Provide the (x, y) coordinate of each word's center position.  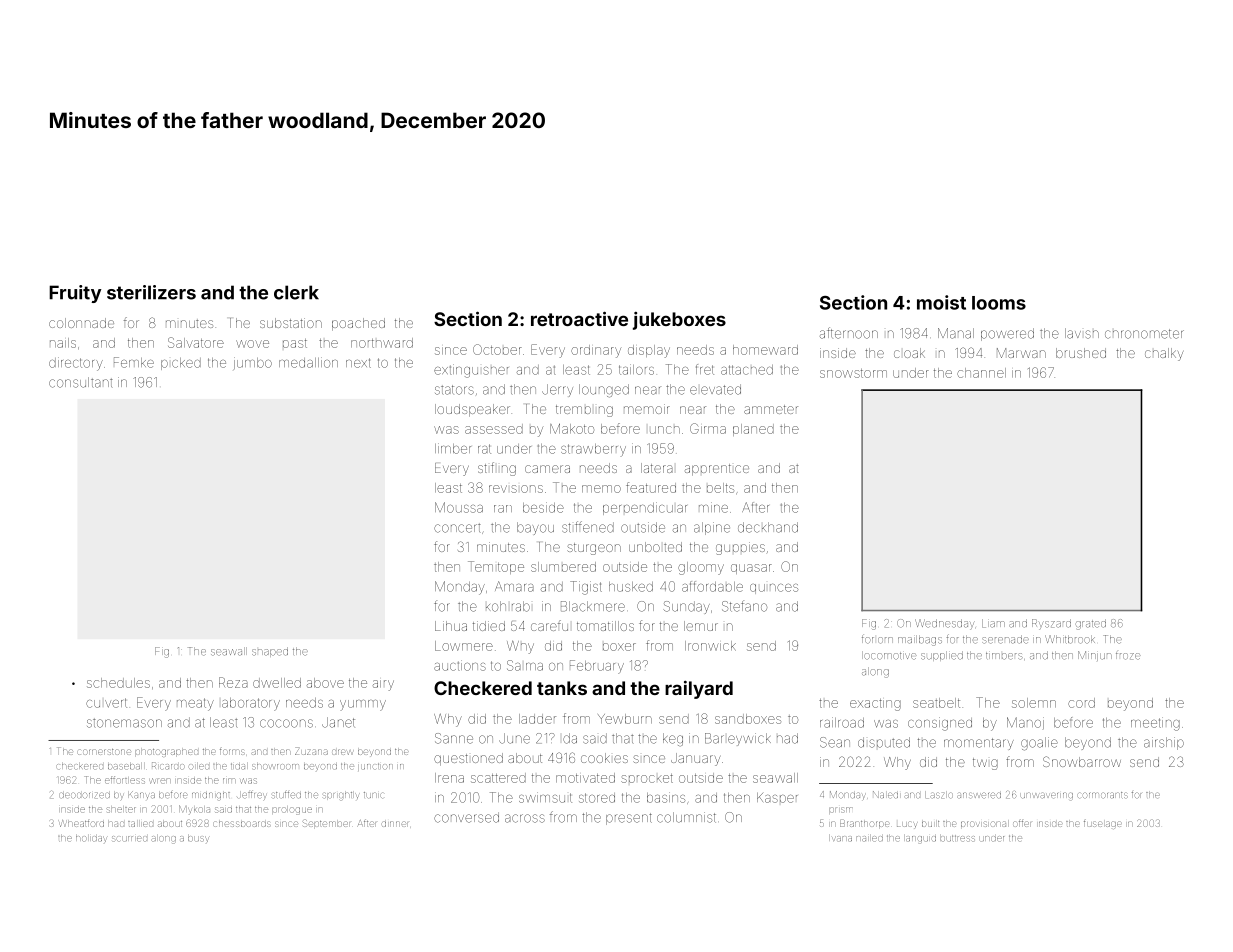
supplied (942, 656)
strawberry (593, 450)
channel (981, 373)
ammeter (771, 409)
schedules (118, 683)
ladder (537, 719)
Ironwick (710, 646)
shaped (270, 652)
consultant (81, 382)
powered (1007, 334)
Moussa (459, 507)
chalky (1164, 354)
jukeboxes (679, 321)
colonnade (81, 323)
